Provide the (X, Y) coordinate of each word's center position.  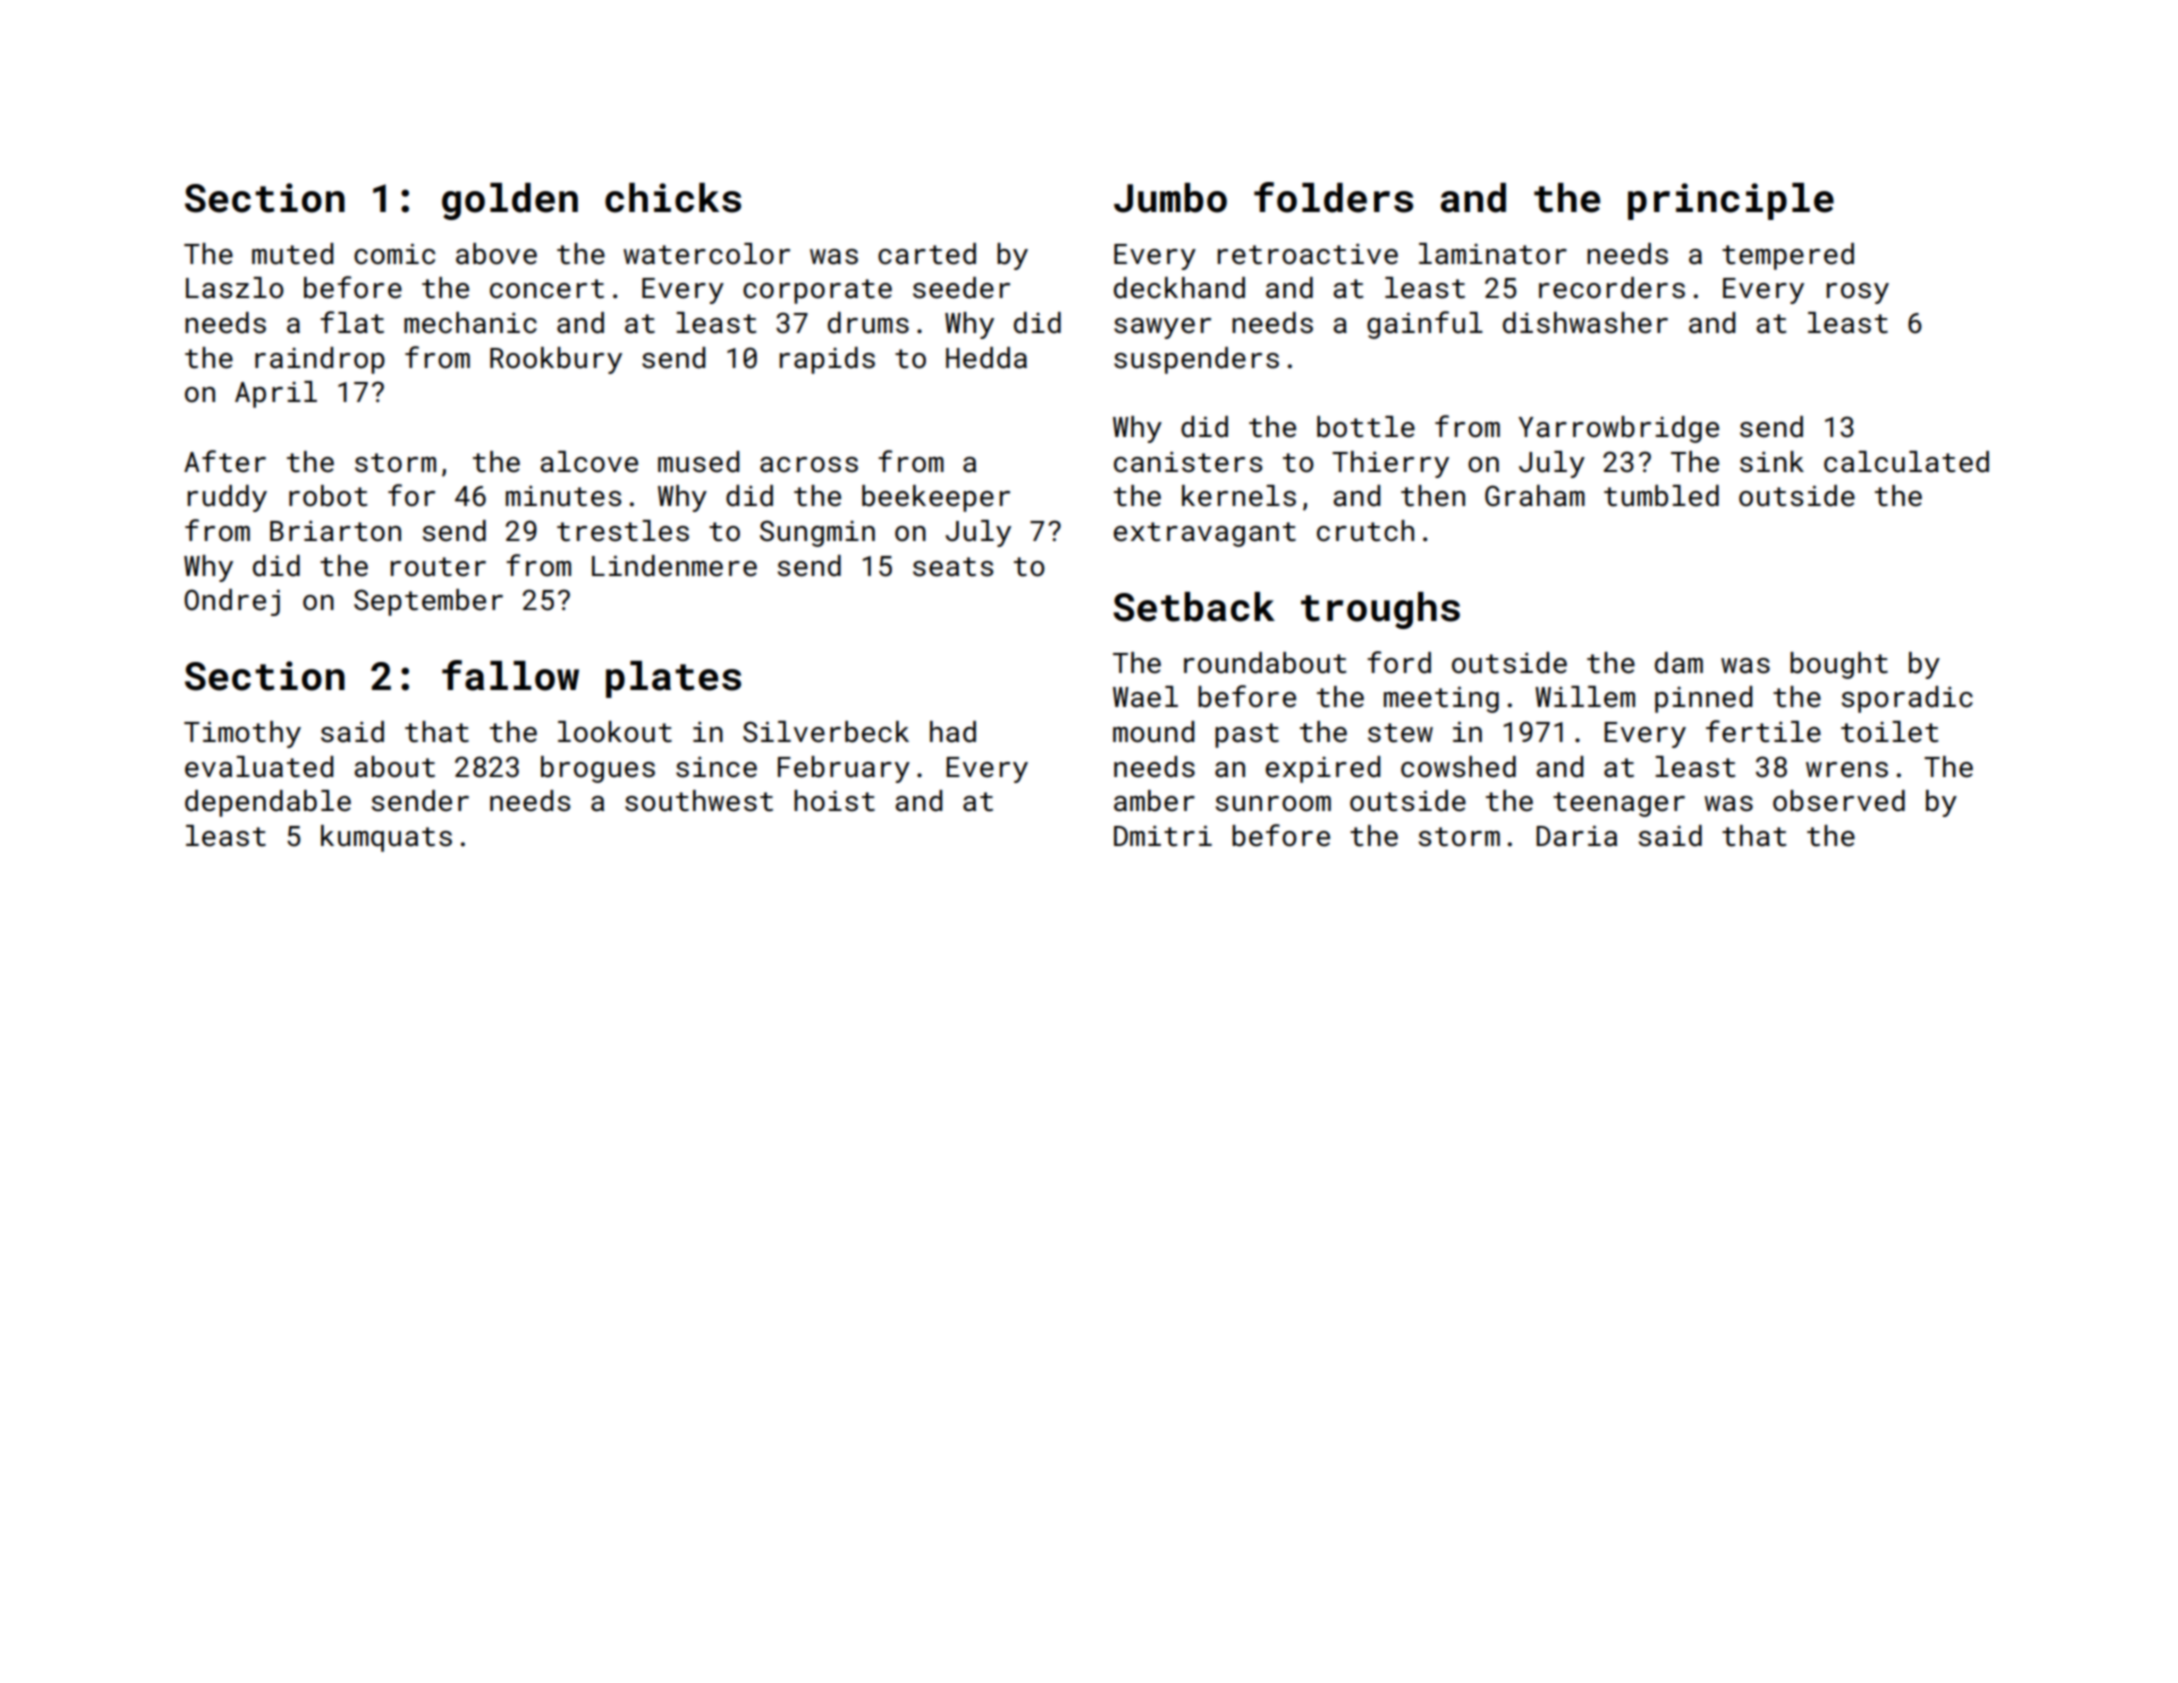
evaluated (259, 767)
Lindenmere (674, 566)
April (276, 394)
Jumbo (1170, 198)
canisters (1188, 462)
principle (1731, 201)
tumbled (1661, 496)
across (809, 465)
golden (510, 201)
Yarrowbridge (1618, 429)
